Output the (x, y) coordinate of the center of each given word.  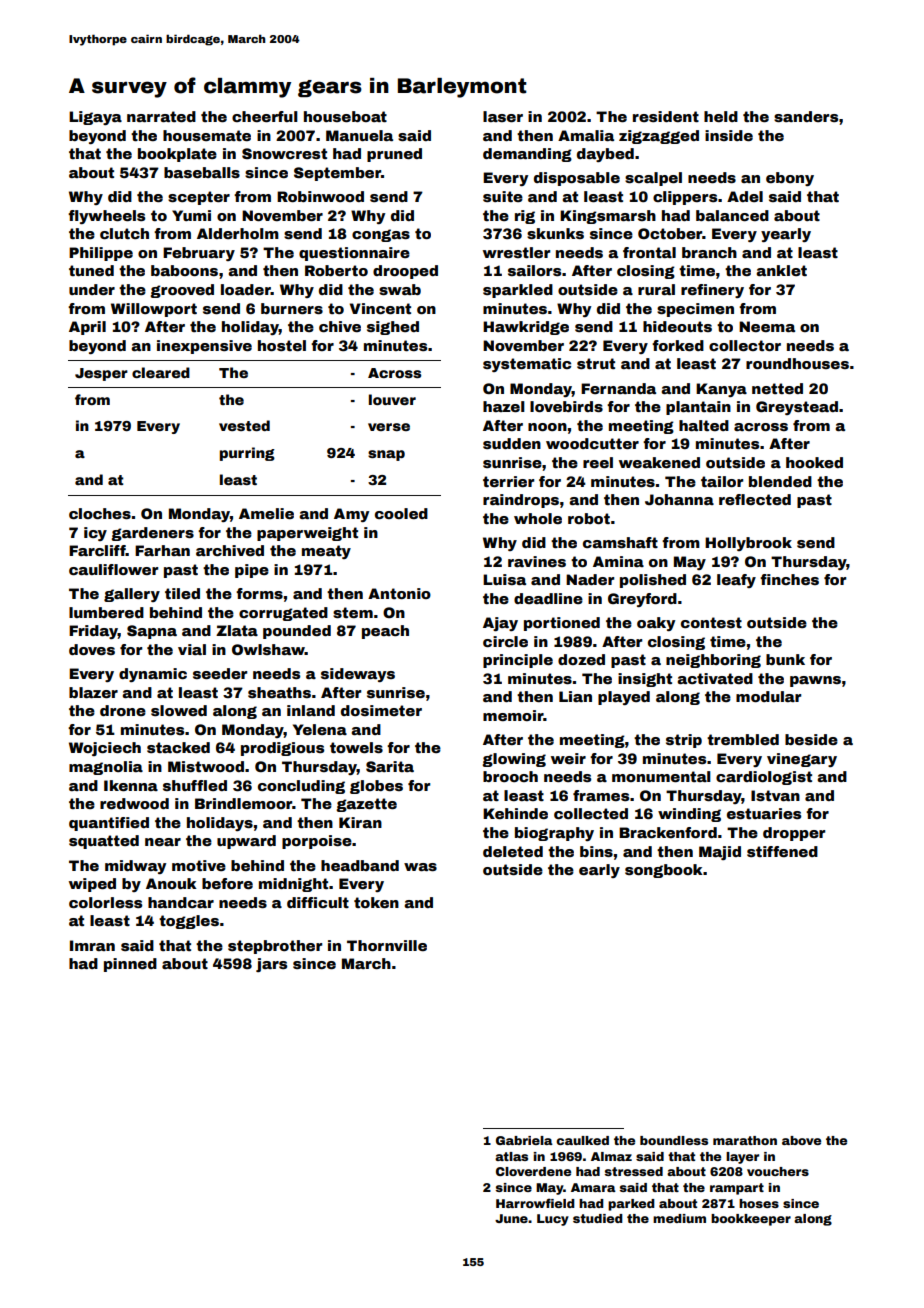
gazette (366, 805)
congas (381, 235)
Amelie (266, 513)
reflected (755, 499)
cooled (401, 513)
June (511, 1218)
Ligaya (95, 118)
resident (666, 116)
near (163, 842)
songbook (664, 871)
